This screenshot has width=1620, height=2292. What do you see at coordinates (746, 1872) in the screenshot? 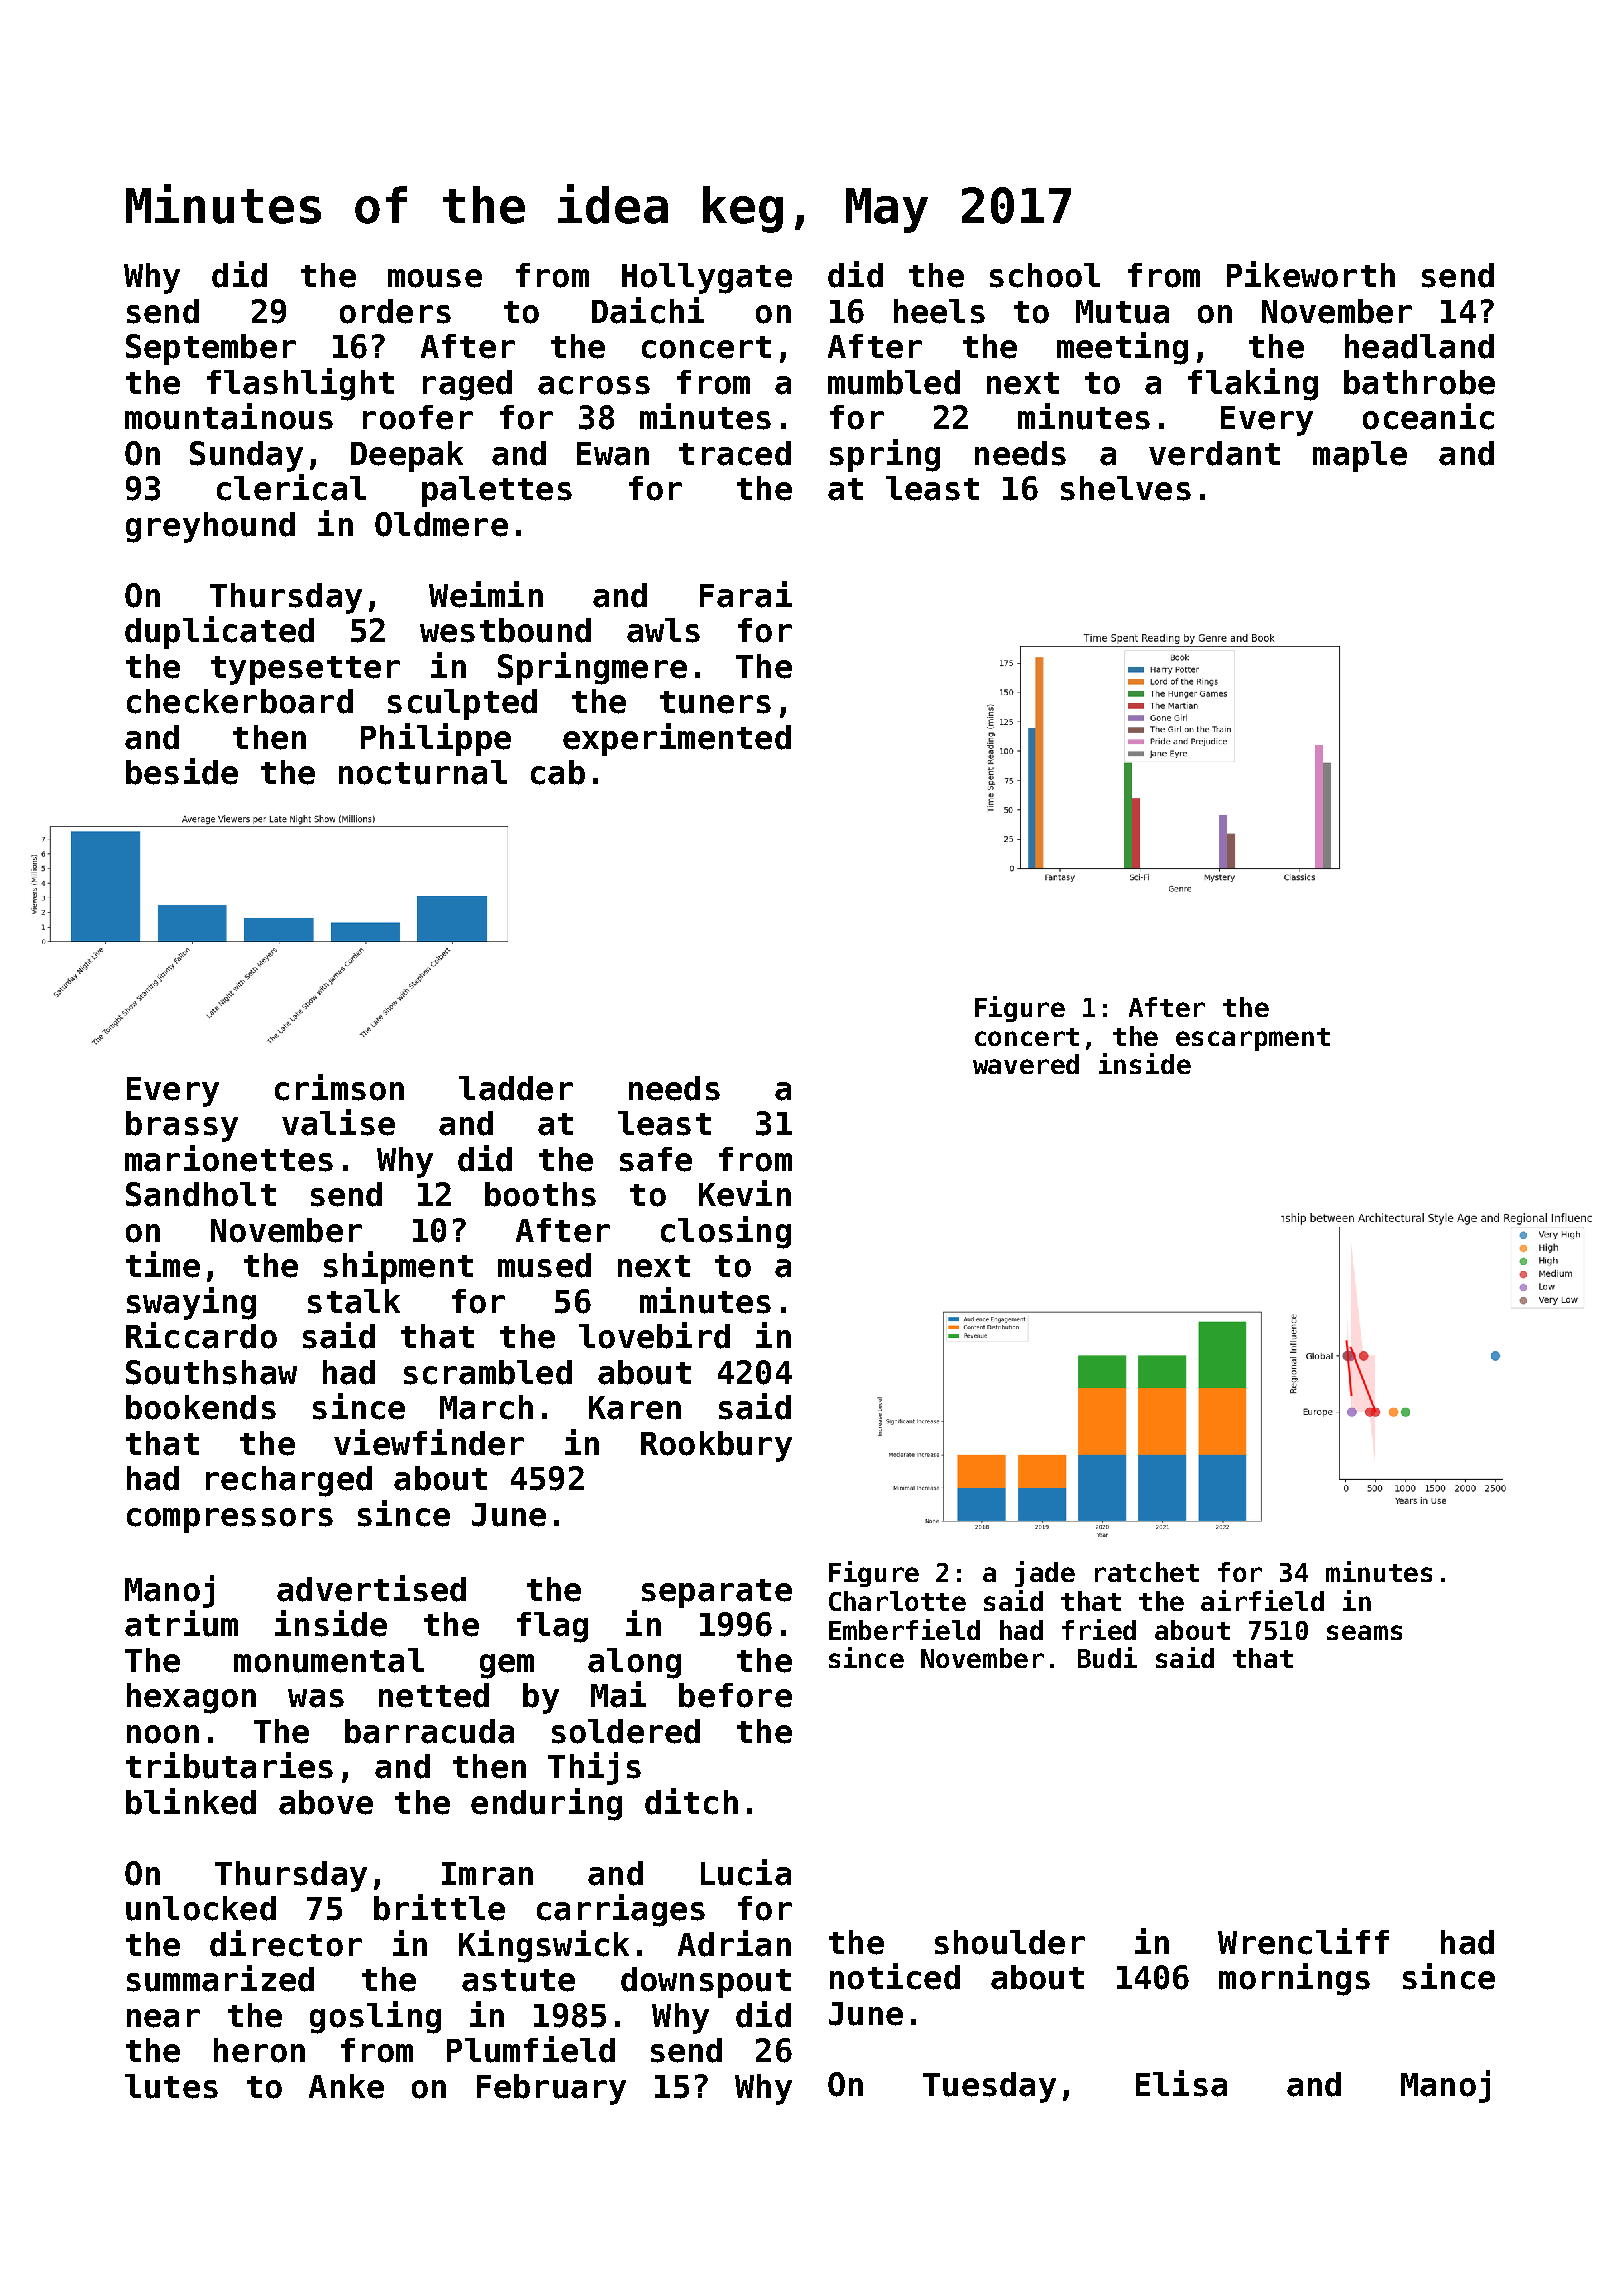
I see `Lucia` at bounding box center [746, 1872].
